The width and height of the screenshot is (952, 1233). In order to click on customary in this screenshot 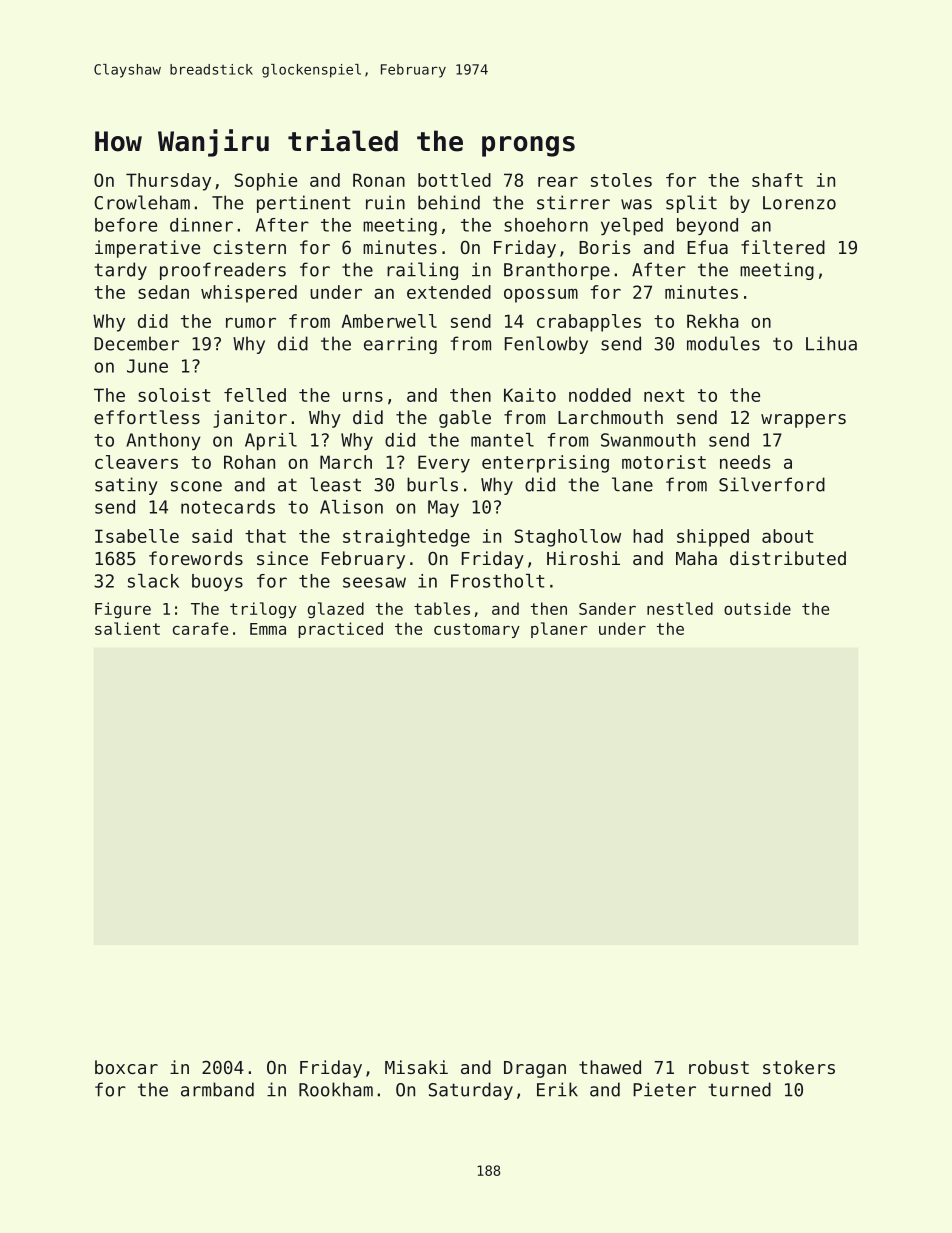, I will do `click(477, 630)`.
